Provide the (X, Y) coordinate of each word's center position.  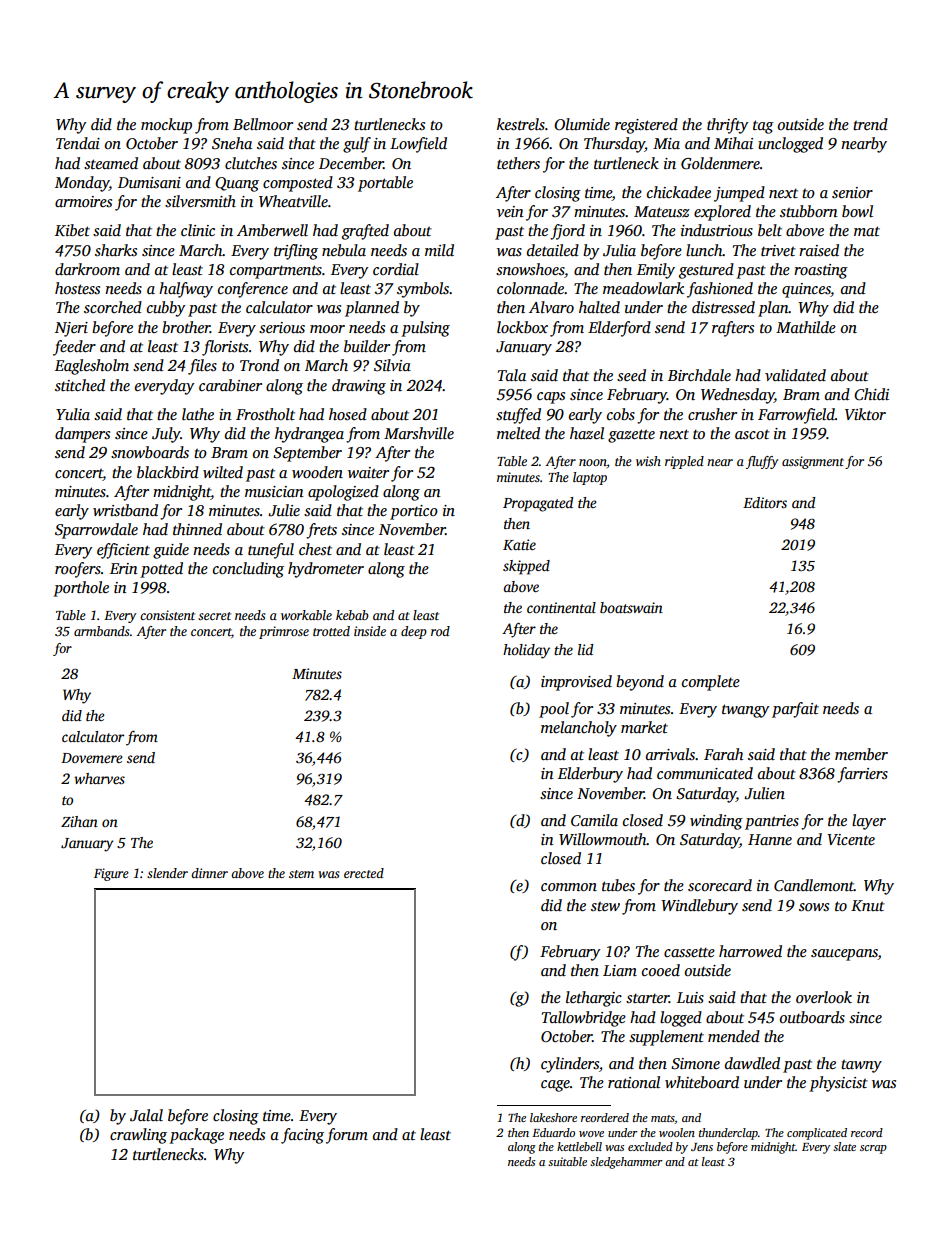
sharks (116, 250)
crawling (138, 1136)
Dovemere (91, 758)
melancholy (579, 729)
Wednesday (737, 396)
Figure (111, 874)
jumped (739, 194)
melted (518, 433)
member (861, 754)
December (351, 163)
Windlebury (699, 907)
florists (225, 348)
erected (364, 873)
